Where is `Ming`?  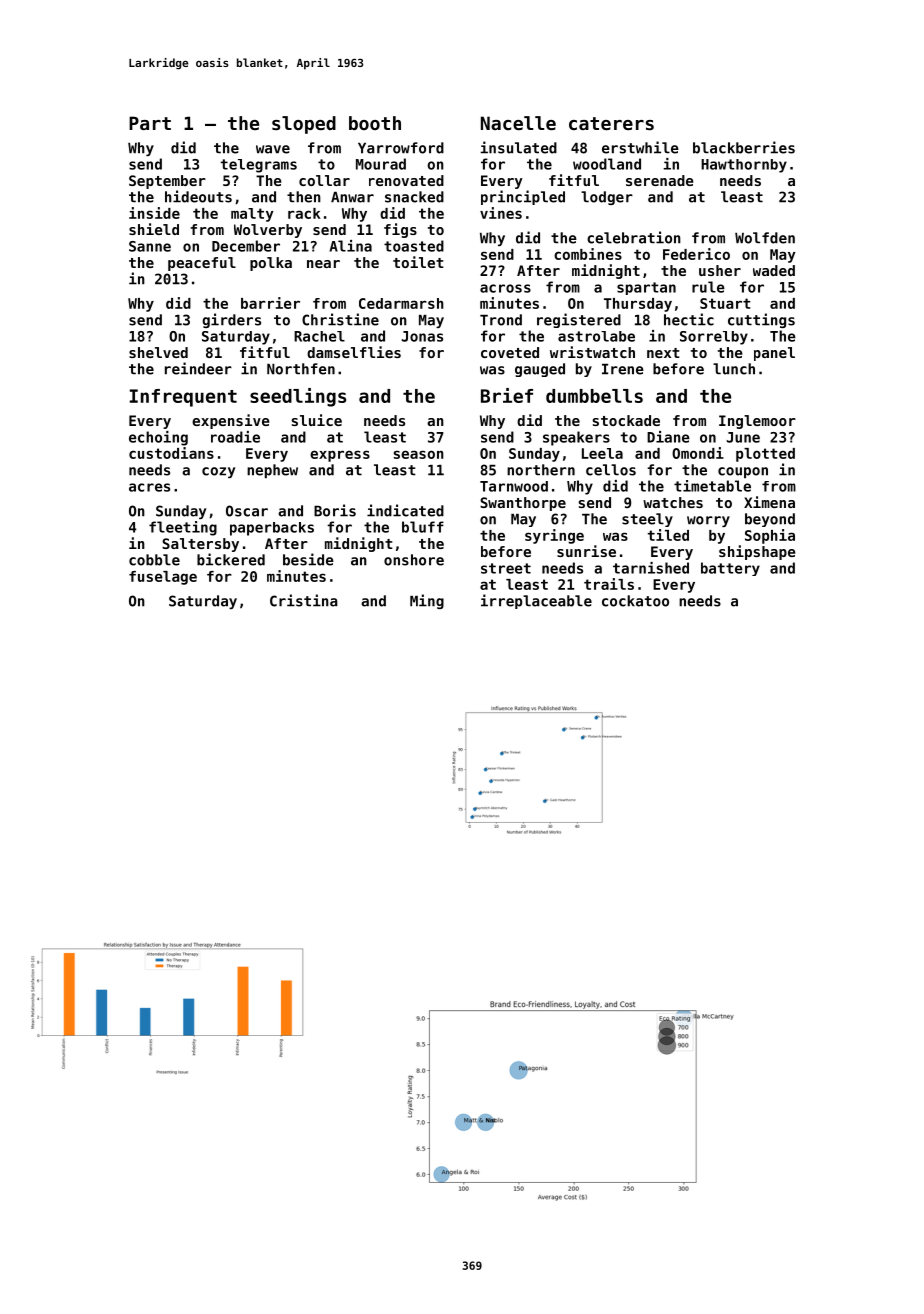 Ming is located at coordinates (427, 601).
